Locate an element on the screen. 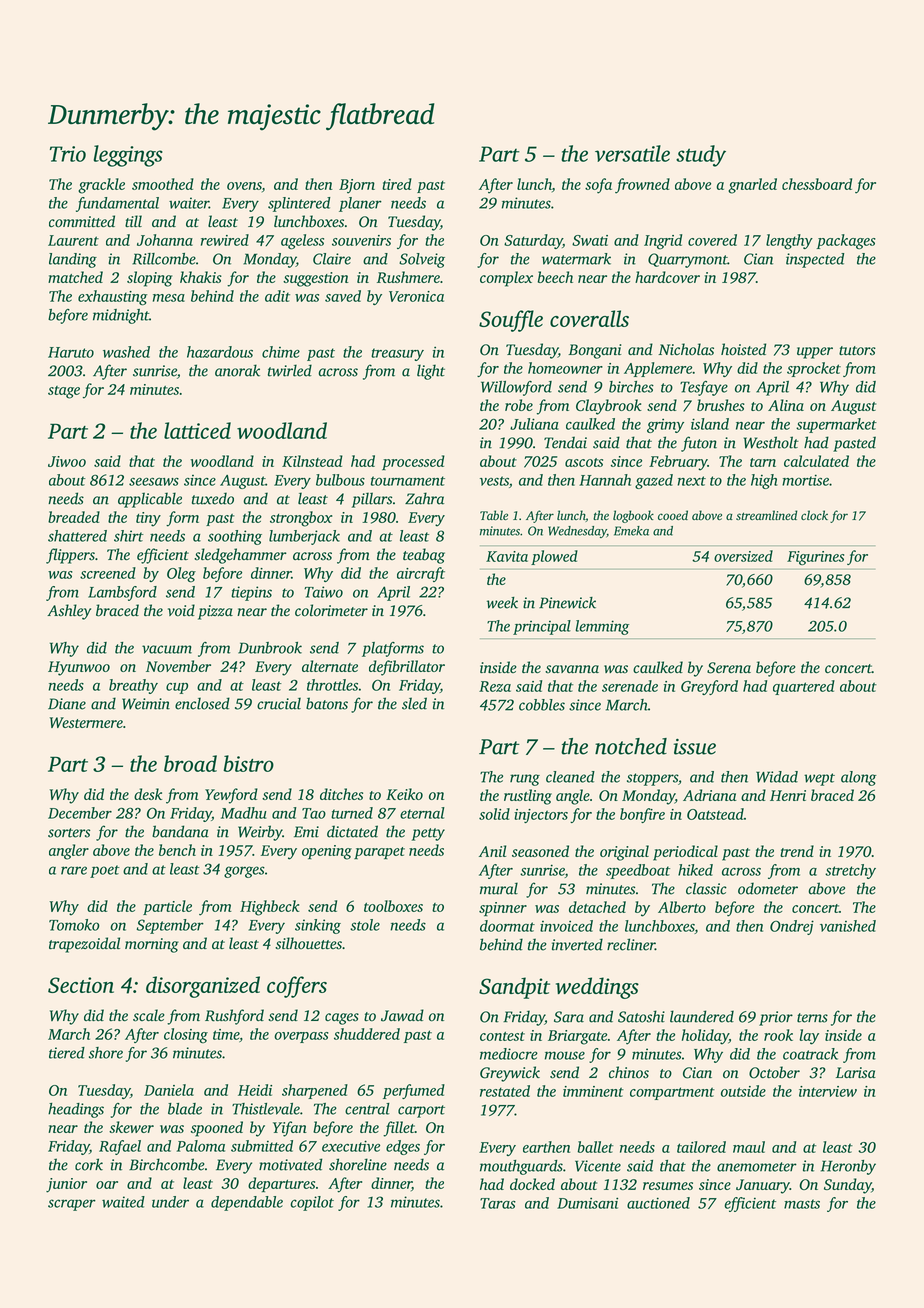 The height and width of the screenshot is (1308, 924). pillars is located at coordinates (372, 500).
